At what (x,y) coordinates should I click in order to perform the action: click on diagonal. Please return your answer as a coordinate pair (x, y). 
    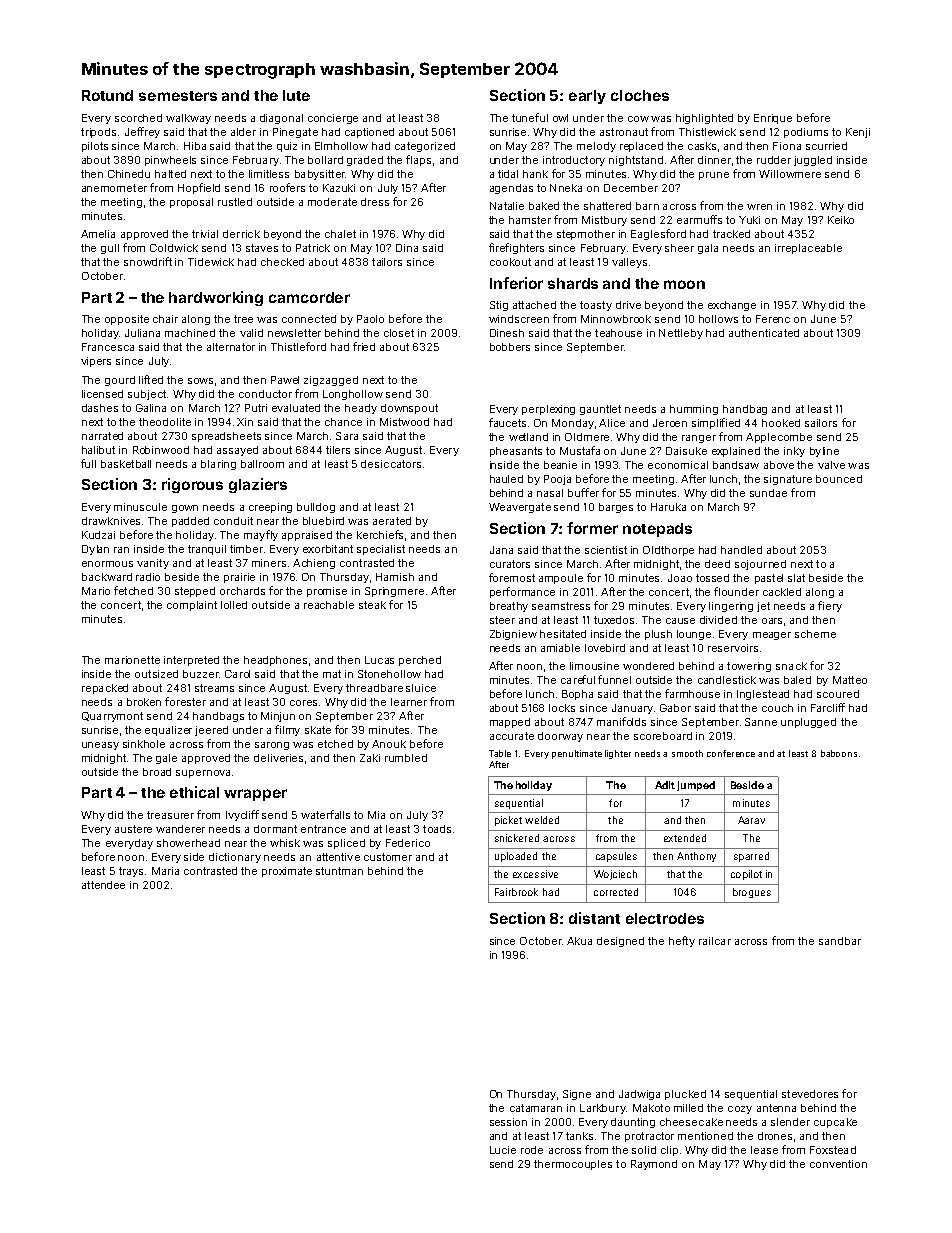
    Looking at the image, I should click on (281, 119).
